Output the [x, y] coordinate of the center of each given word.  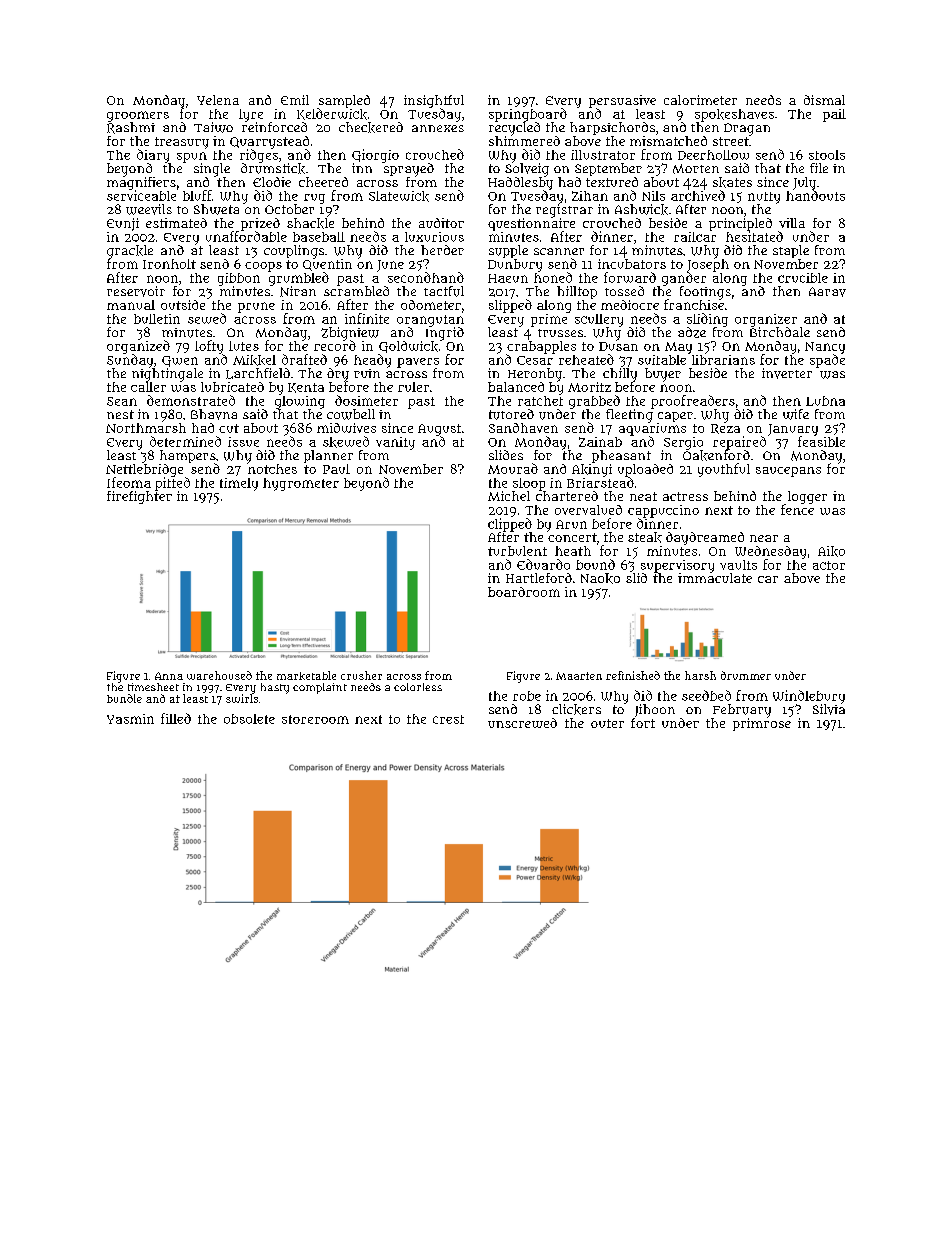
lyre [251, 115]
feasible [821, 441]
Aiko [831, 551]
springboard [528, 115]
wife [796, 414]
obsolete [249, 719]
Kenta [306, 388]
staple [791, 251]
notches [272, 469]
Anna [169, 676]
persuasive [622, 101]
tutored [511, 414]
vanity [395, 443]
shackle [310, 223]
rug [314, 199]
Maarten [579, 676]
